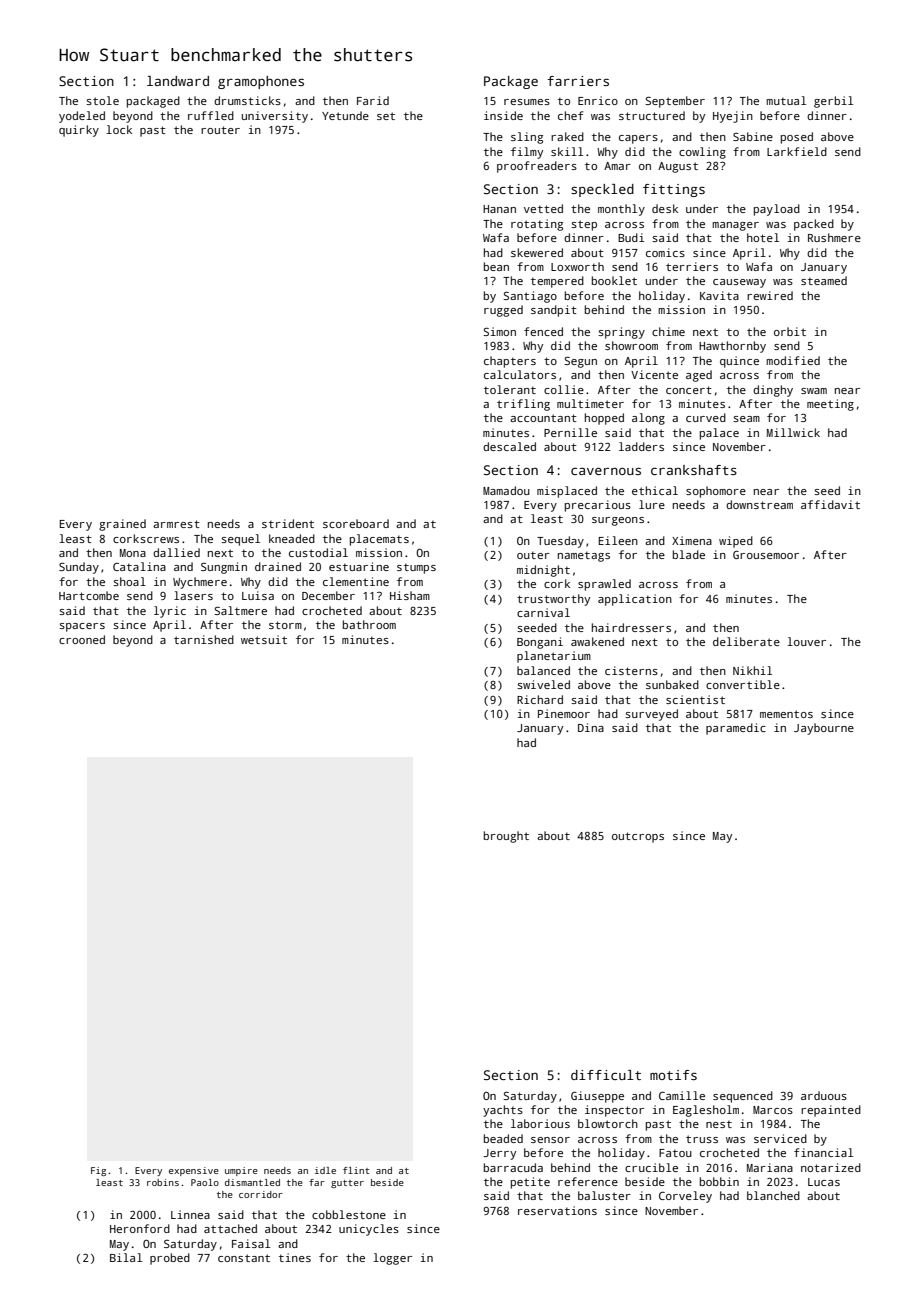  Describe the element at coordinates (503, 115) in the screenshot. I see `inside` at that location.
